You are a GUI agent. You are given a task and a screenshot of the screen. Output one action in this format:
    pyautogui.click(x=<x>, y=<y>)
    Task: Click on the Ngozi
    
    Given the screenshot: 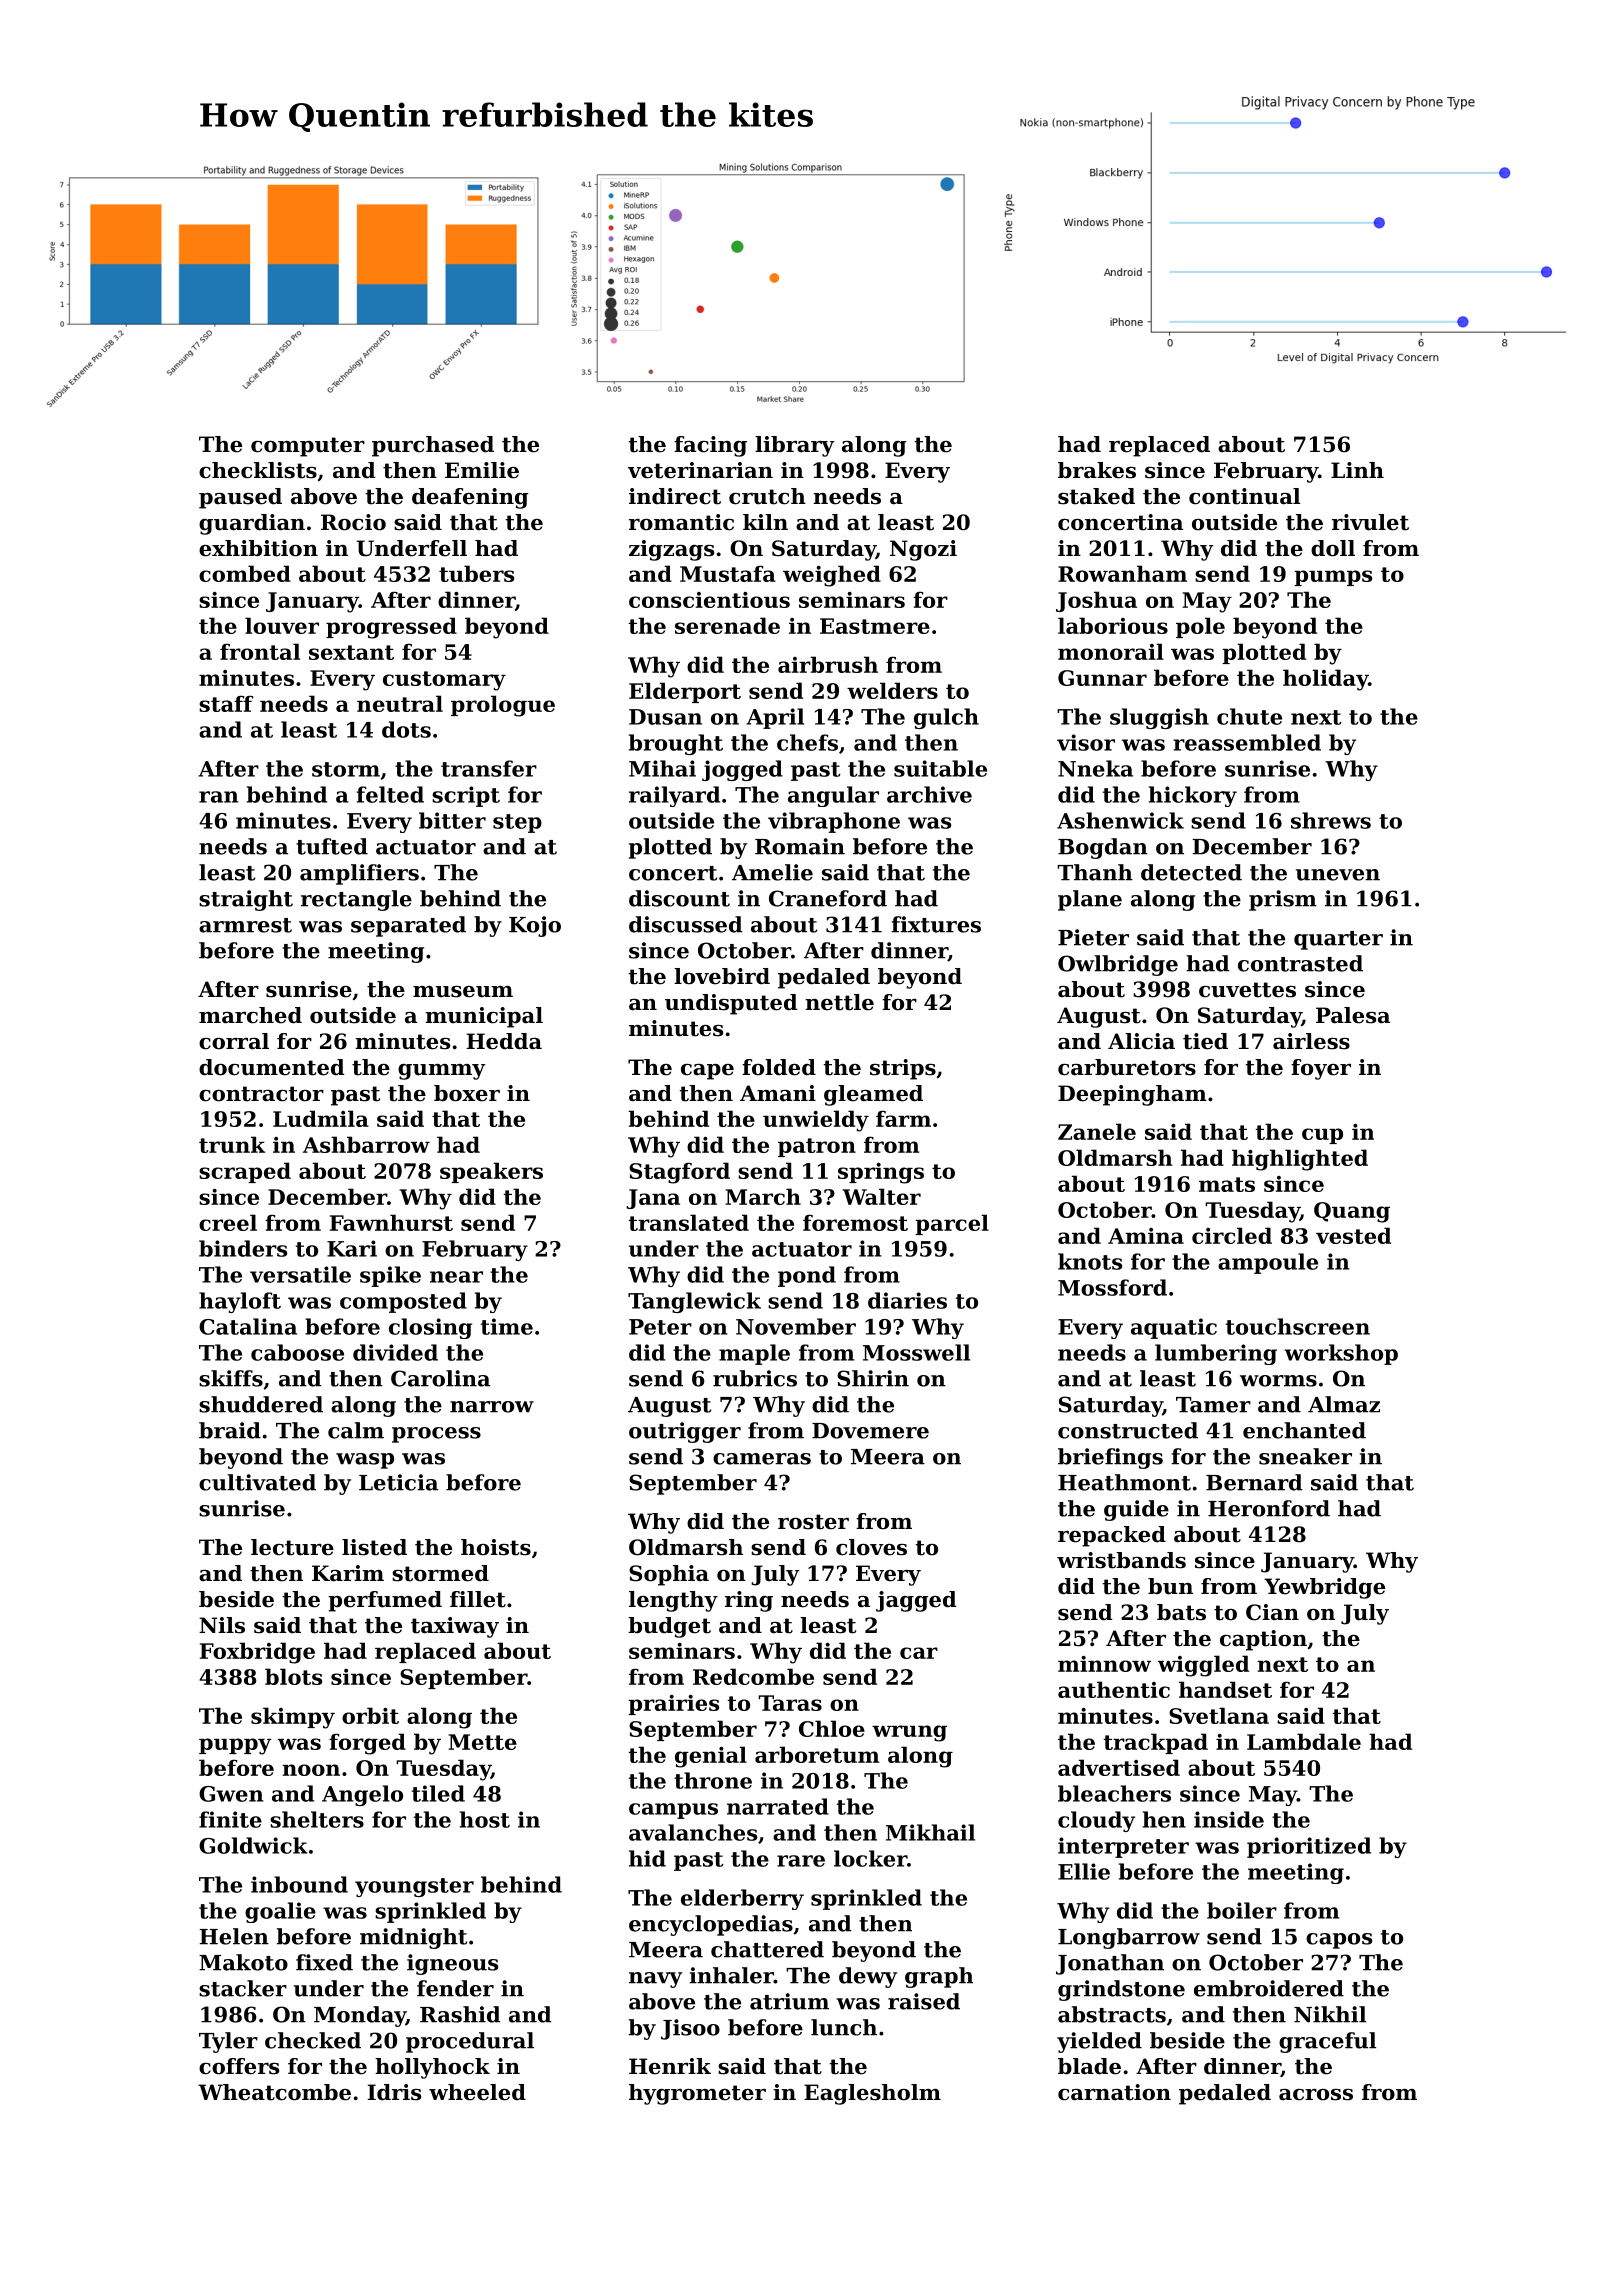 What is the action you would take?
    pyautogui.click(x=923, y=550)
